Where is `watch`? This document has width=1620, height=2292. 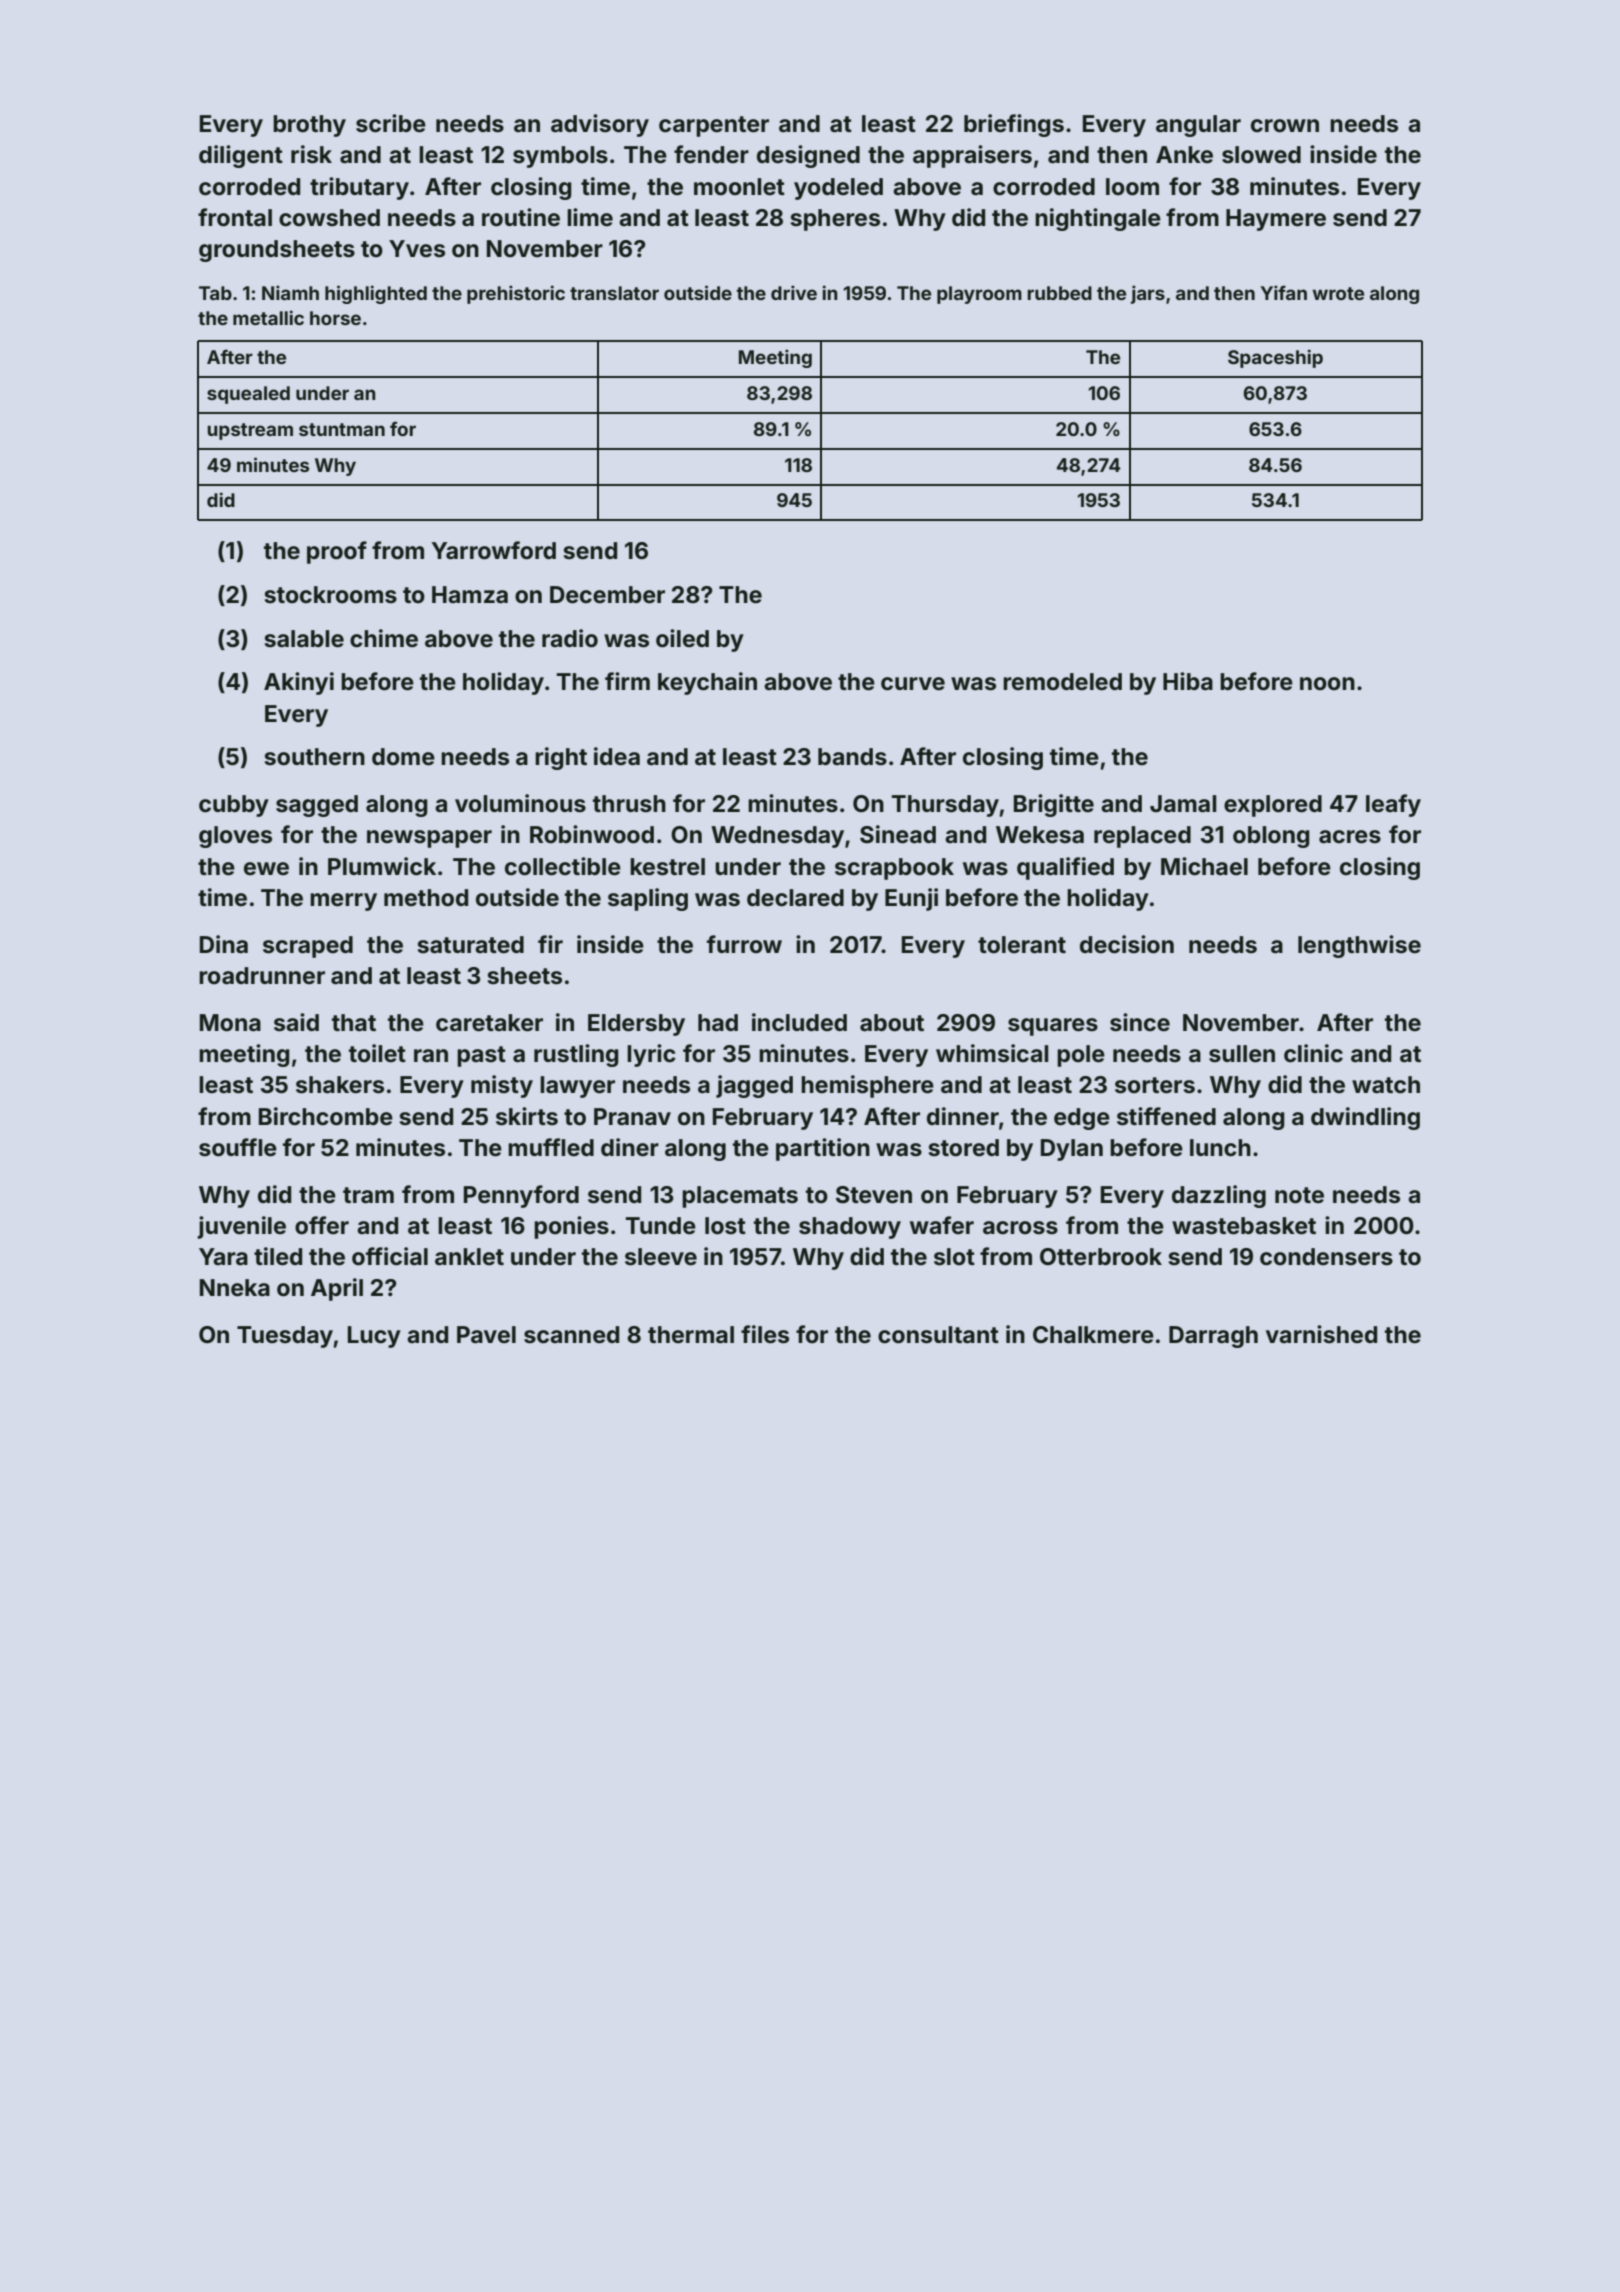
watch is located at coordinates (1386, 1085).
